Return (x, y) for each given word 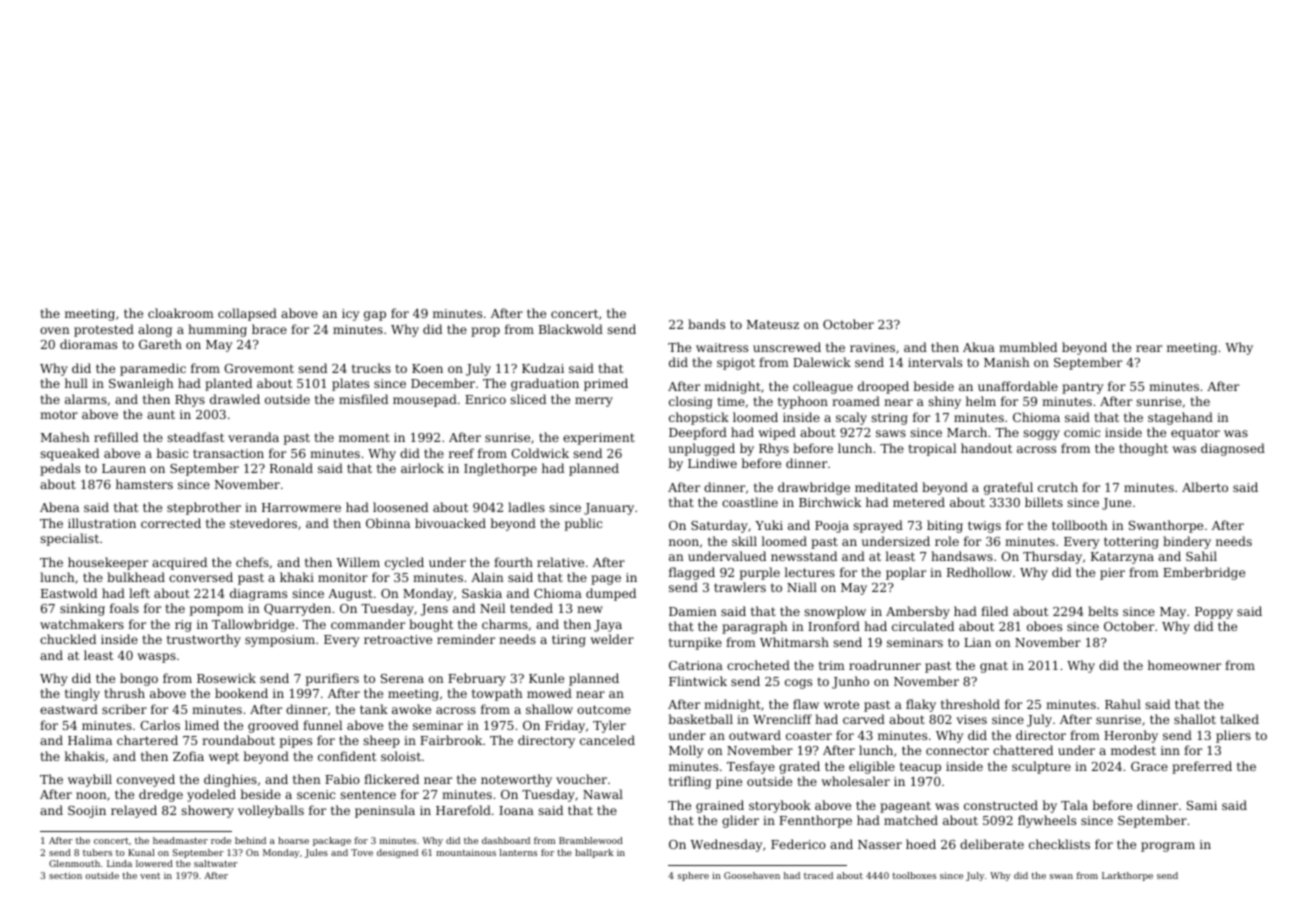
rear (1149, 348)
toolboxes (914, 875)
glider (740, 821)
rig (183, 626)
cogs (798, 684)
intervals (935, 362)
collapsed (247, 314)
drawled (235, 399)
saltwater (216, 863)
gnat (994, 667)
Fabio (342, 779)
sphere (693, 876)
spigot (736, 364)
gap (375, 316)
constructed (1001, 805)
